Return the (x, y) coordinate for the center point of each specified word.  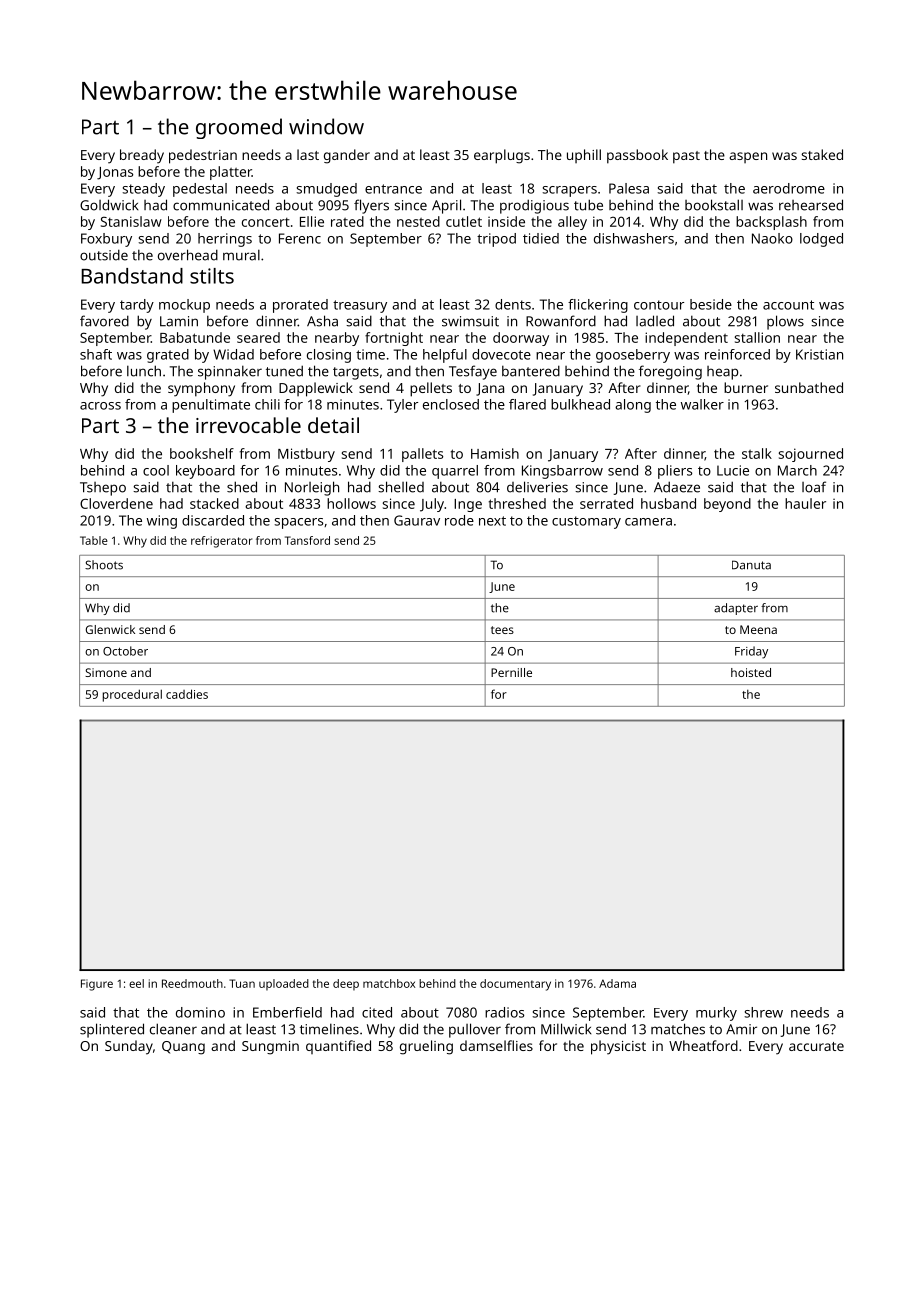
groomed (239, 128)
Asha (322, 321)
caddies (187, 694)
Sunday (129, 1047)
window (326, 126)
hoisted (751, 672)
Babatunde (195, 337)
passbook (637, 156)
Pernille (511, 672)
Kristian (819, 354)
